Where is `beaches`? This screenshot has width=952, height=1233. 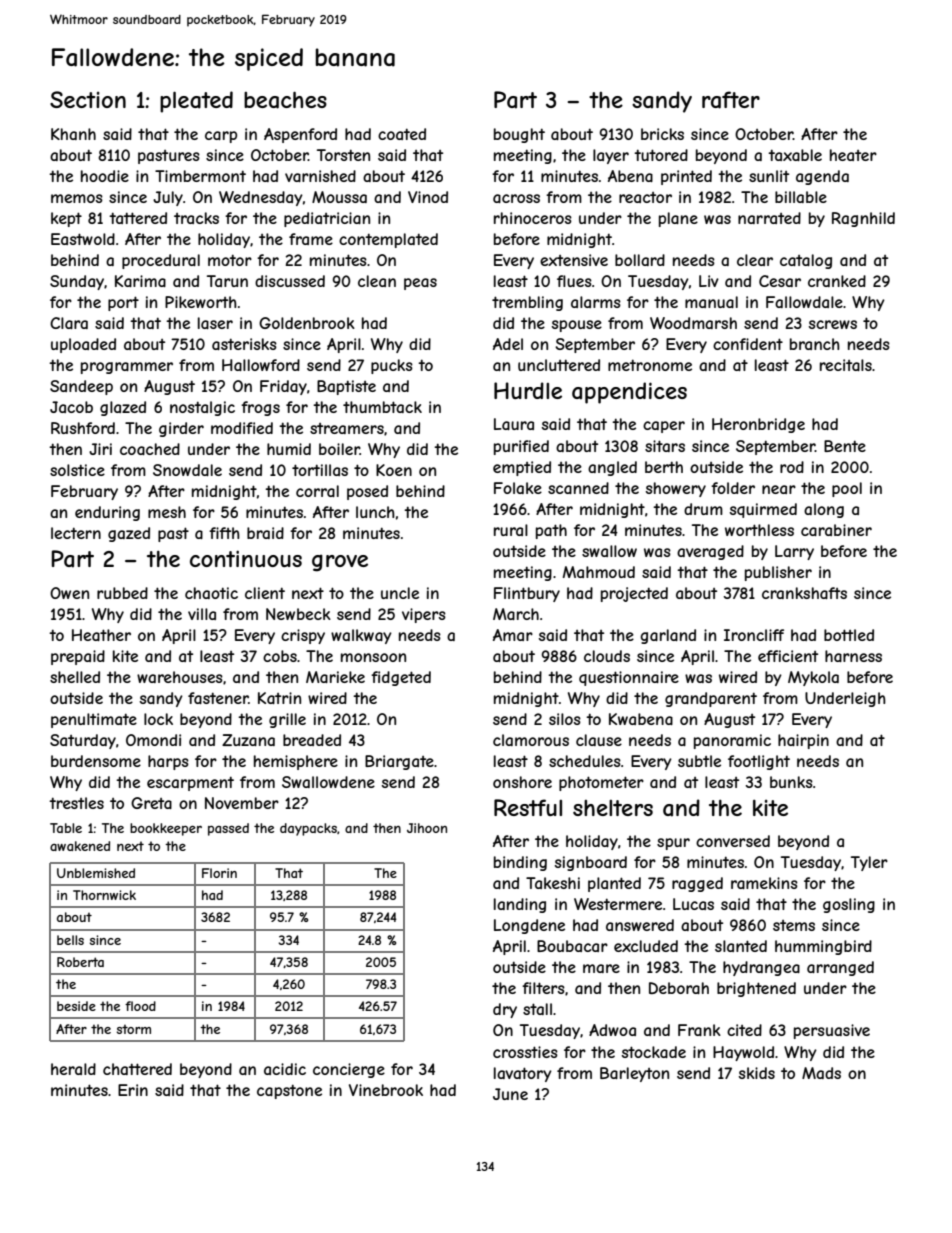 beaches is located at coordinates (285, 100).
